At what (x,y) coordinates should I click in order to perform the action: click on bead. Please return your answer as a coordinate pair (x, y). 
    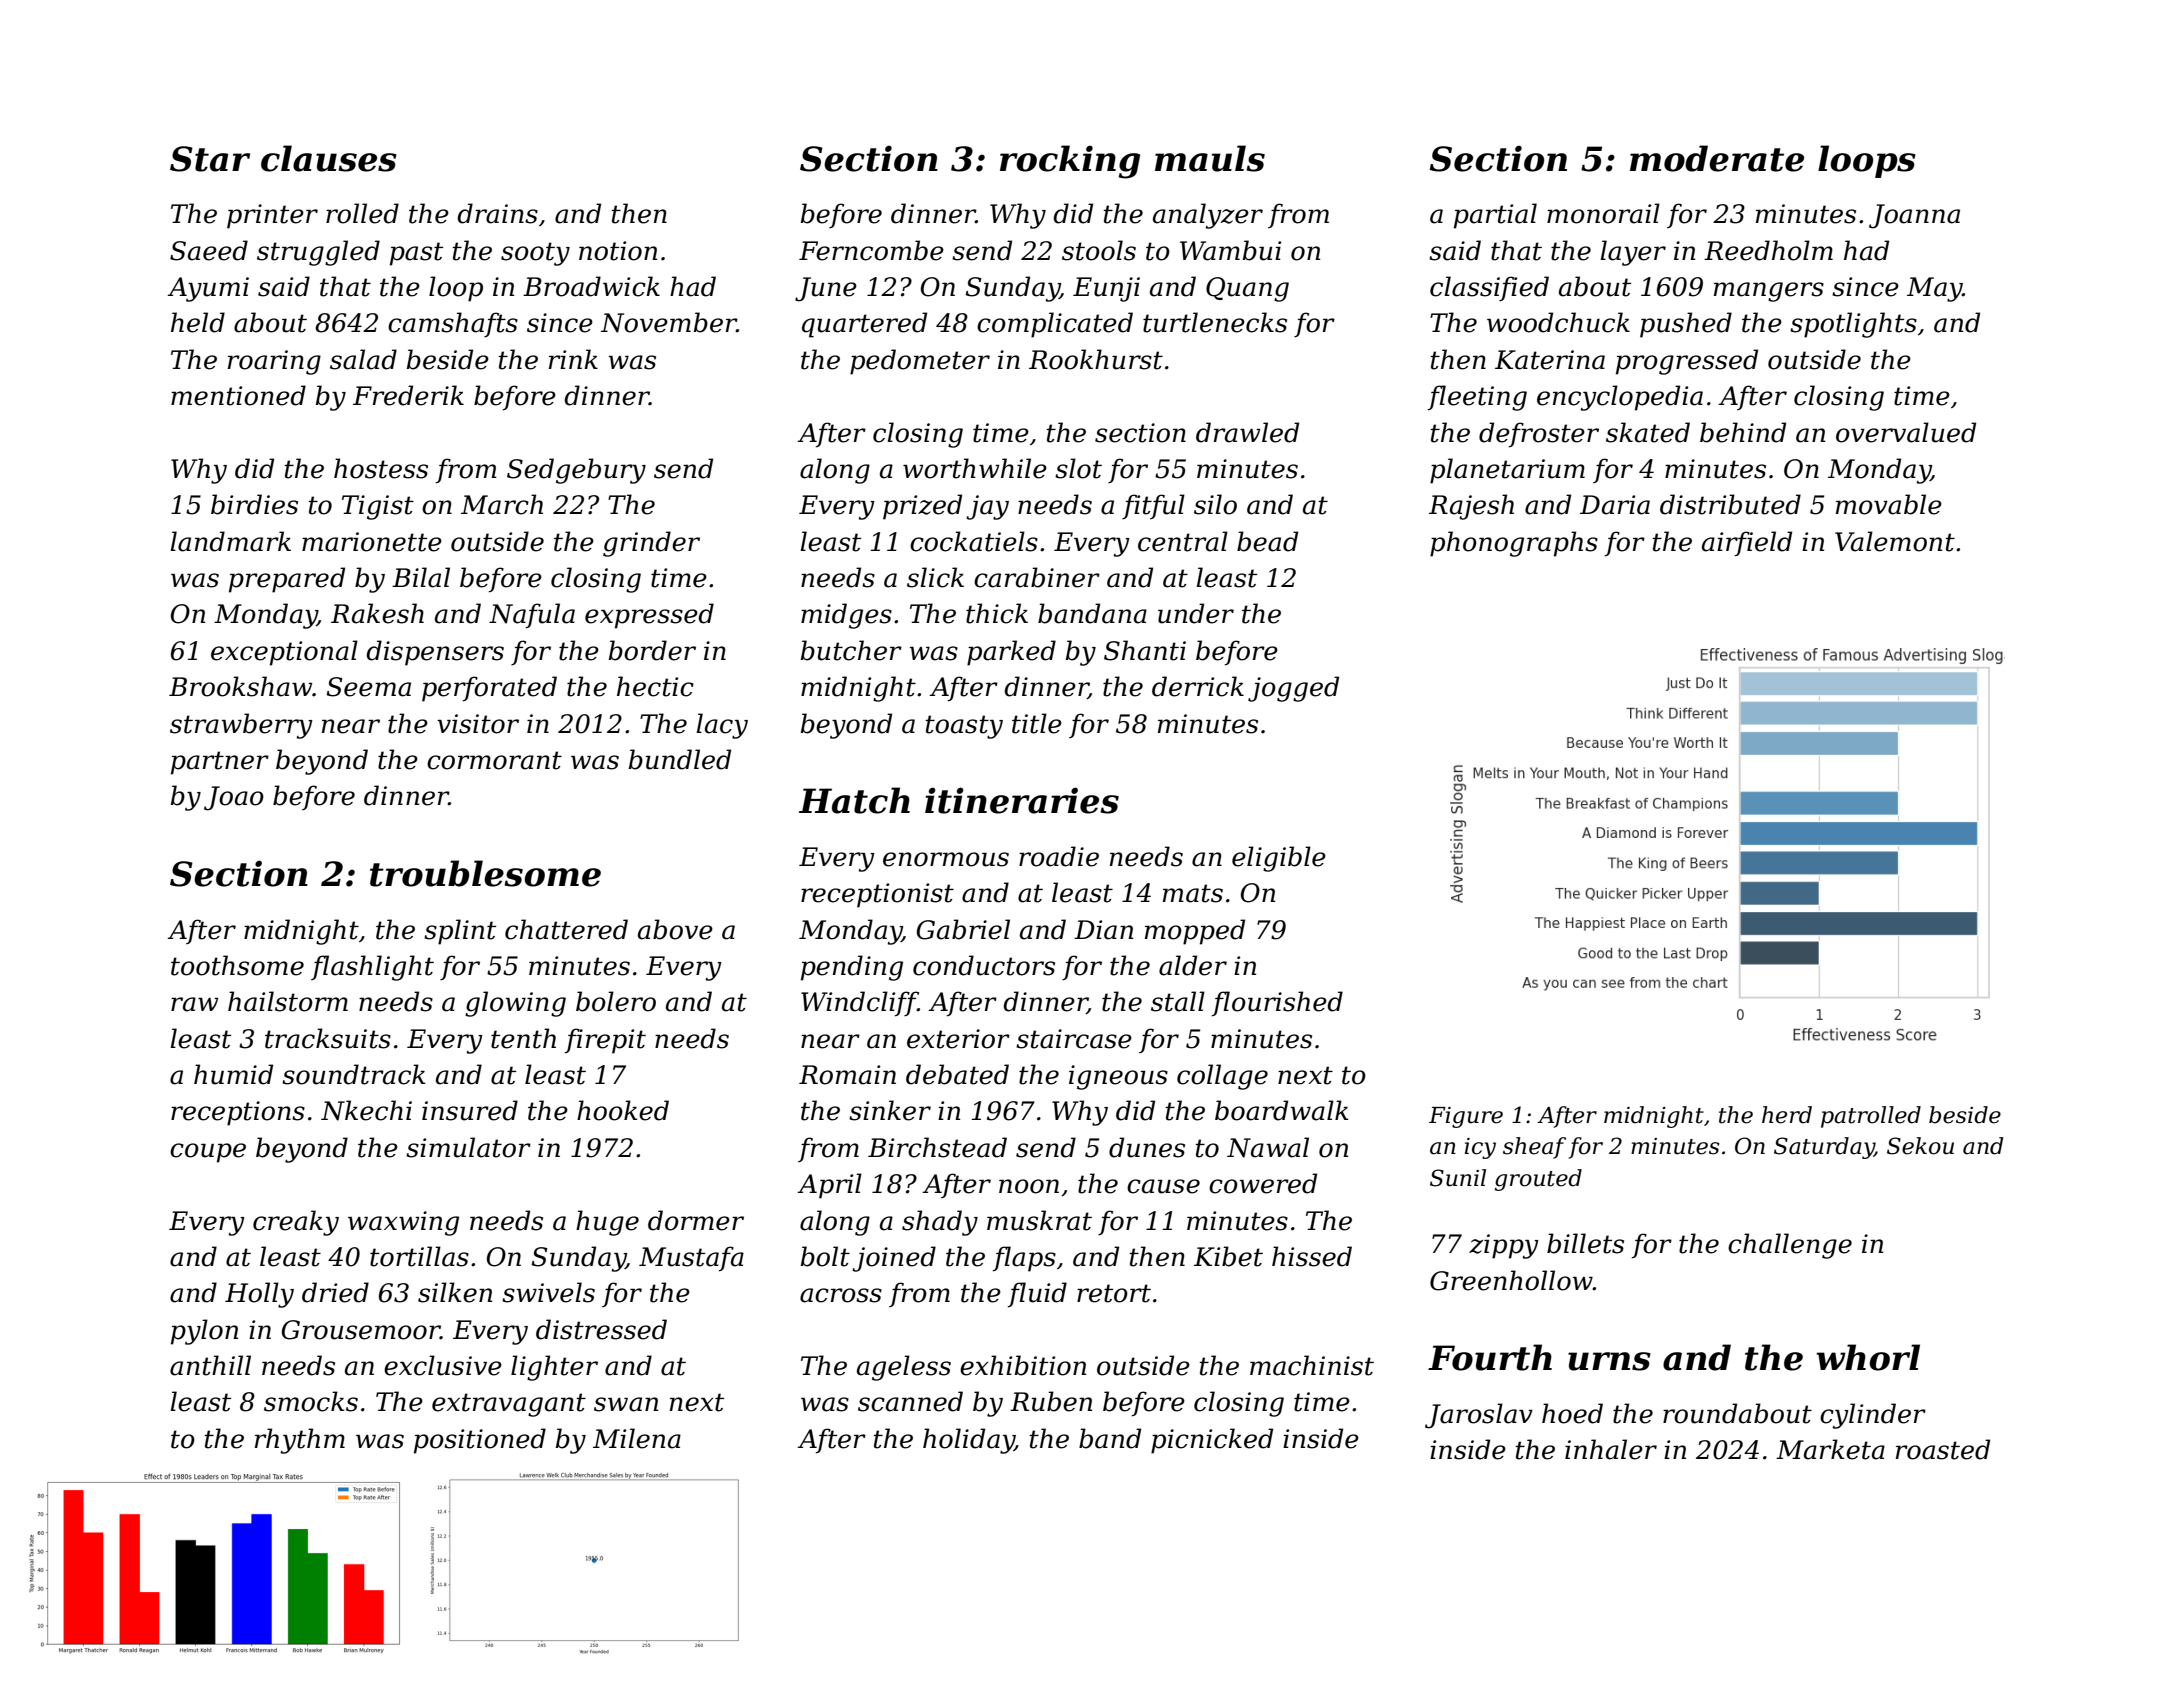
    Looking at the image, I should click on (1267, 541).
